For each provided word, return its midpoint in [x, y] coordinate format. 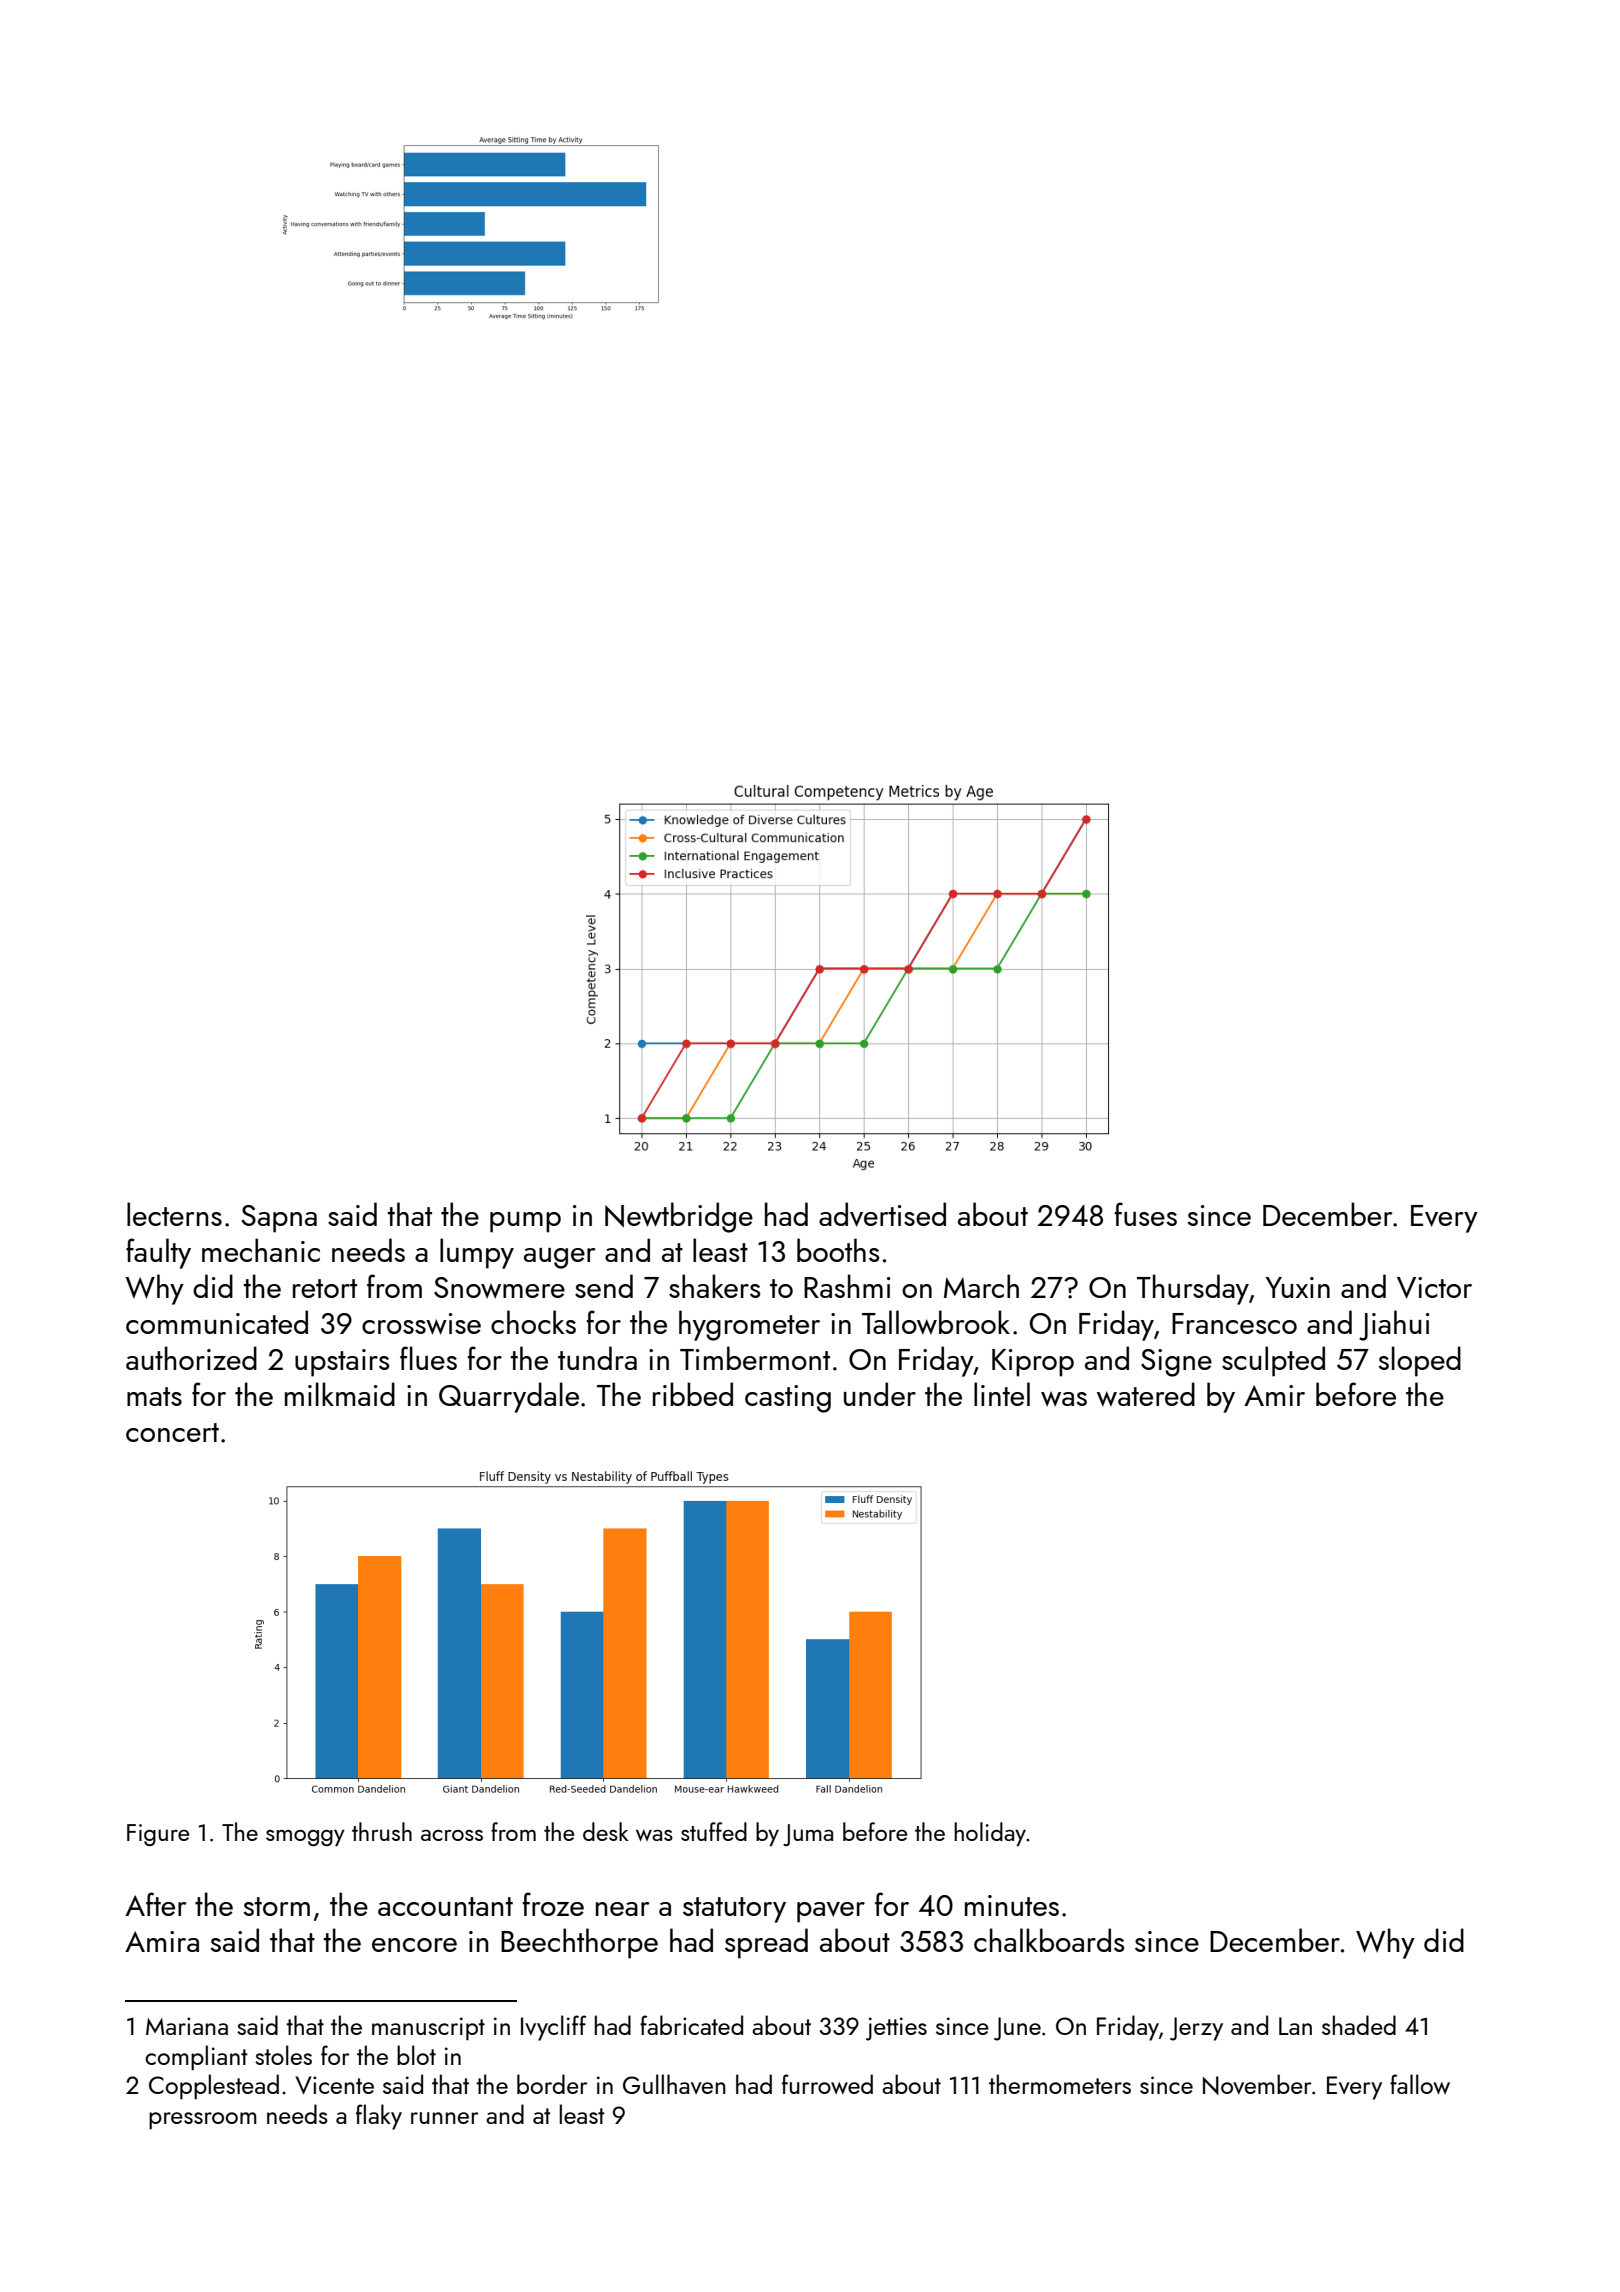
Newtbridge [679, 1217]
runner [445, 2118]
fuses [1146, 1214]
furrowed [827, 2084]
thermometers [1060, 2084]
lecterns [174, 1214]
